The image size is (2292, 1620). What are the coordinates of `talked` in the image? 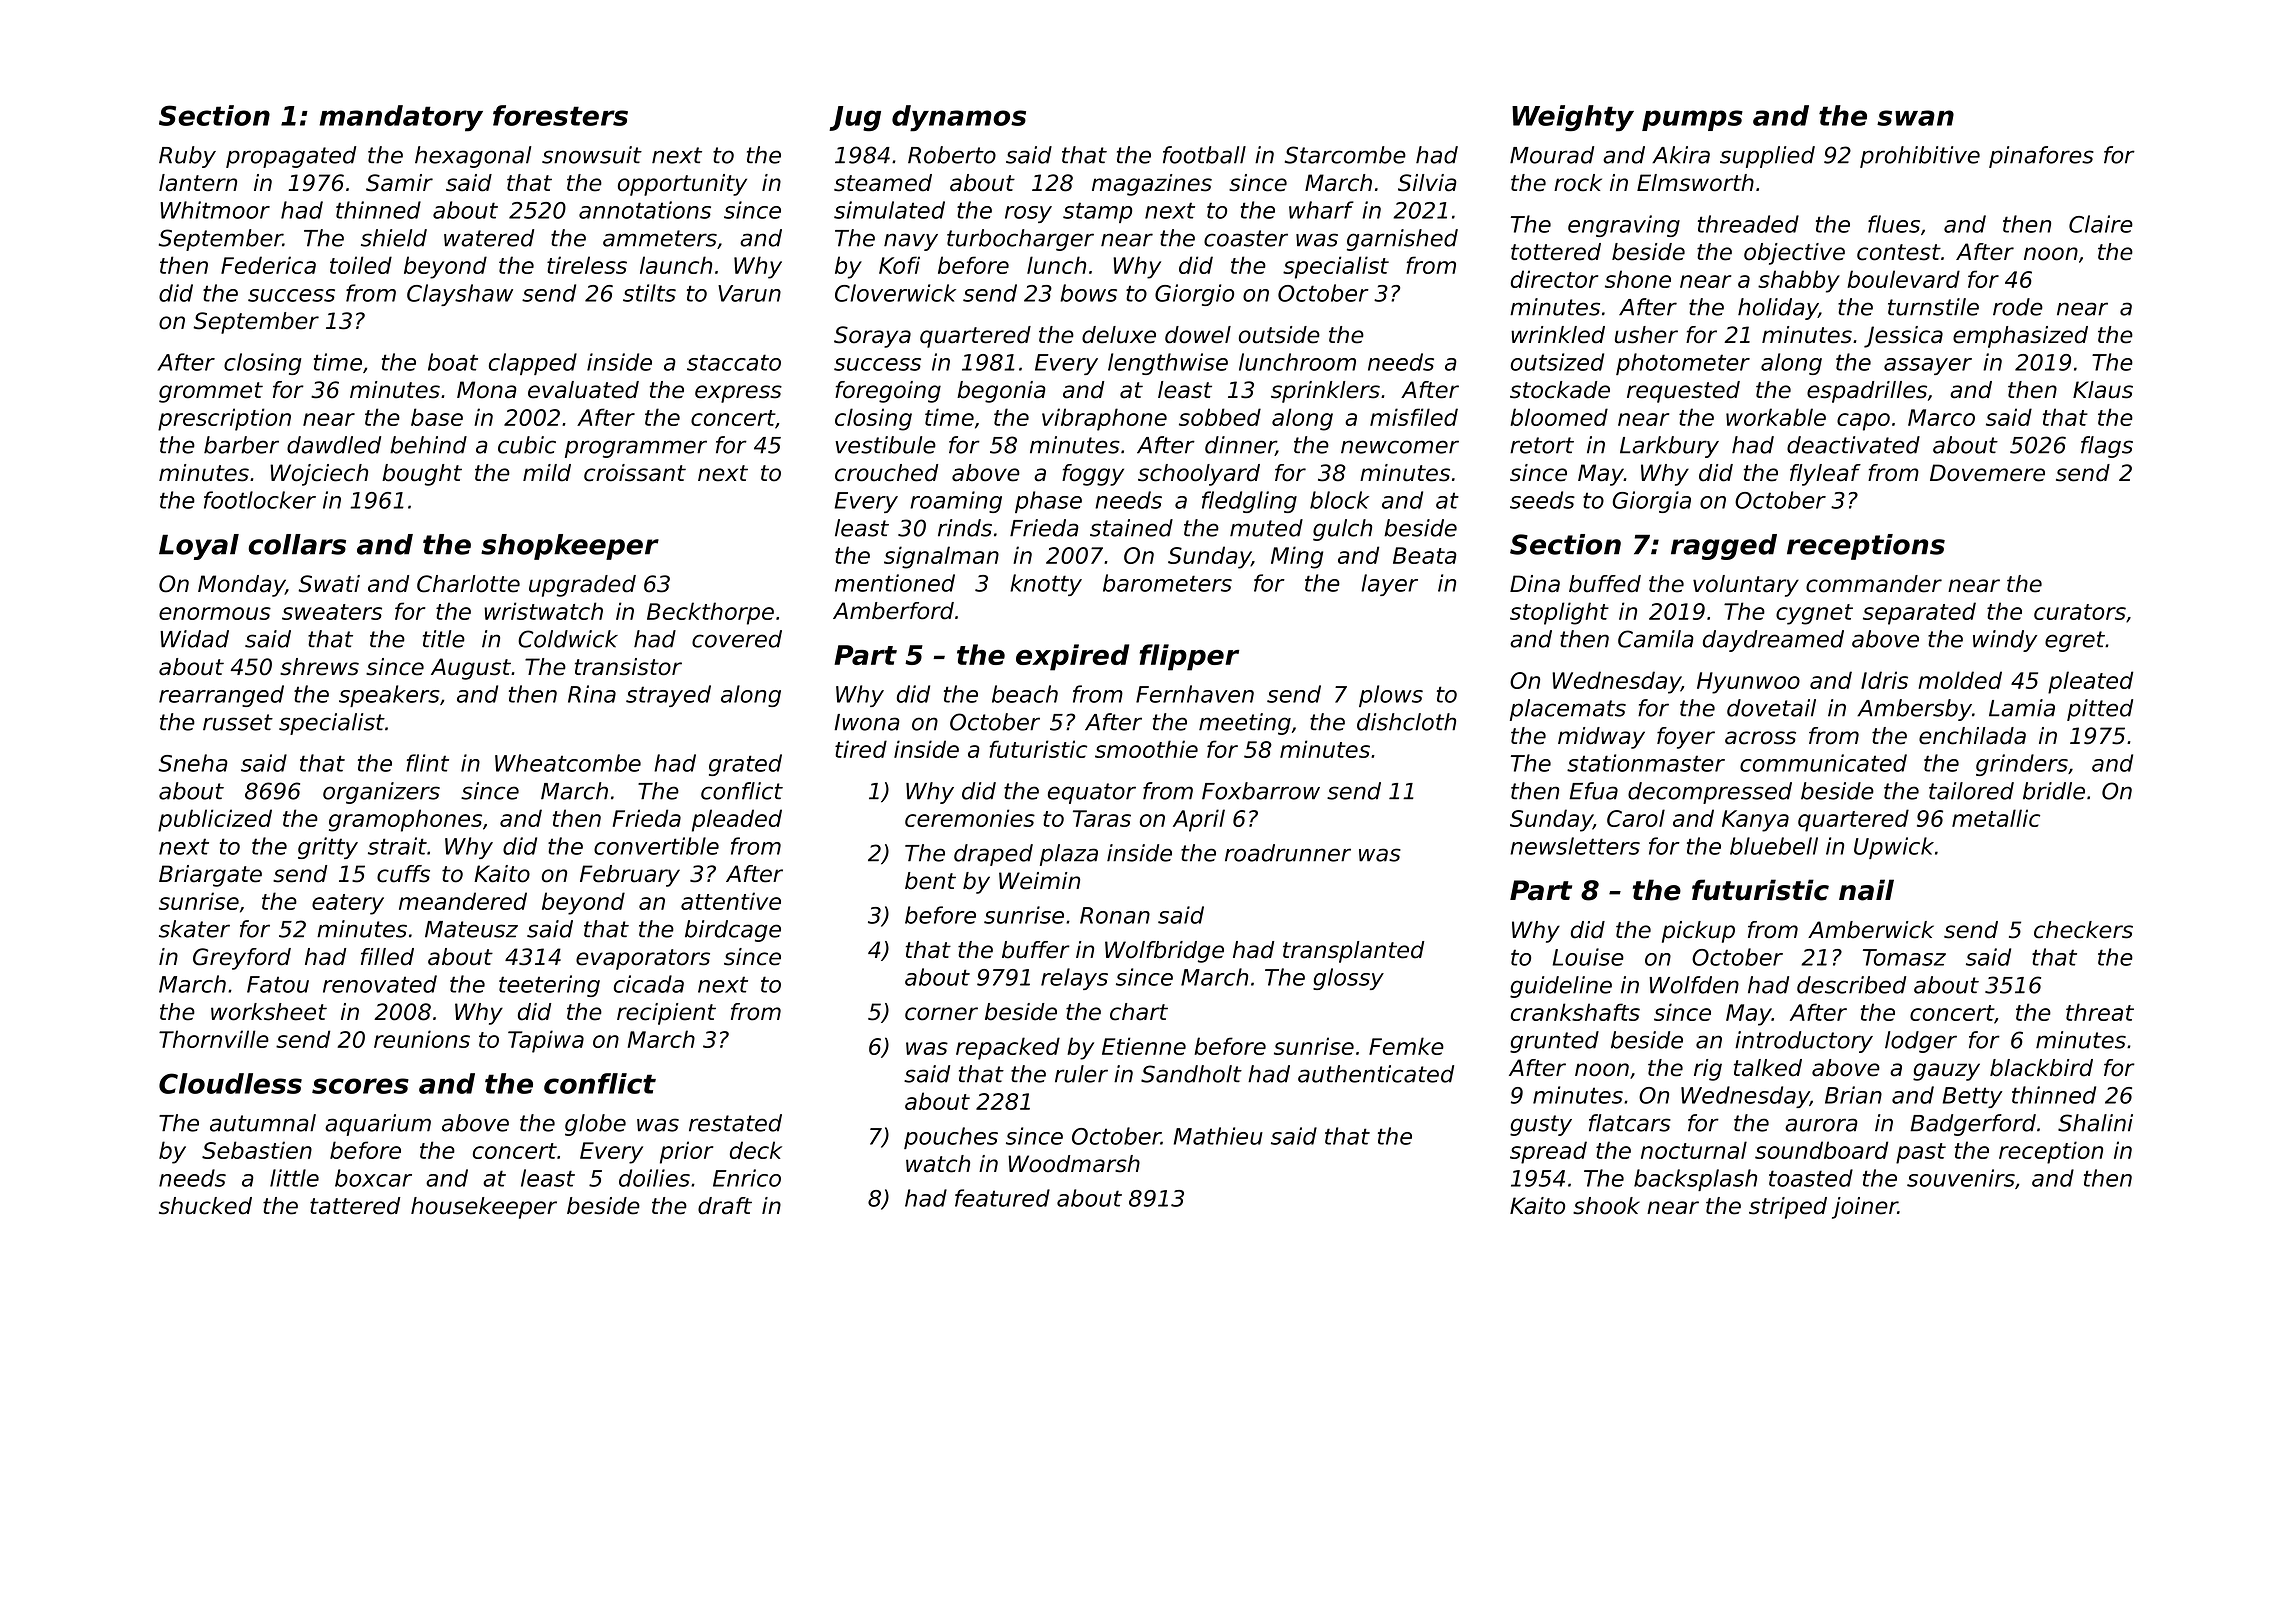 It's located at (1768, 1068).
